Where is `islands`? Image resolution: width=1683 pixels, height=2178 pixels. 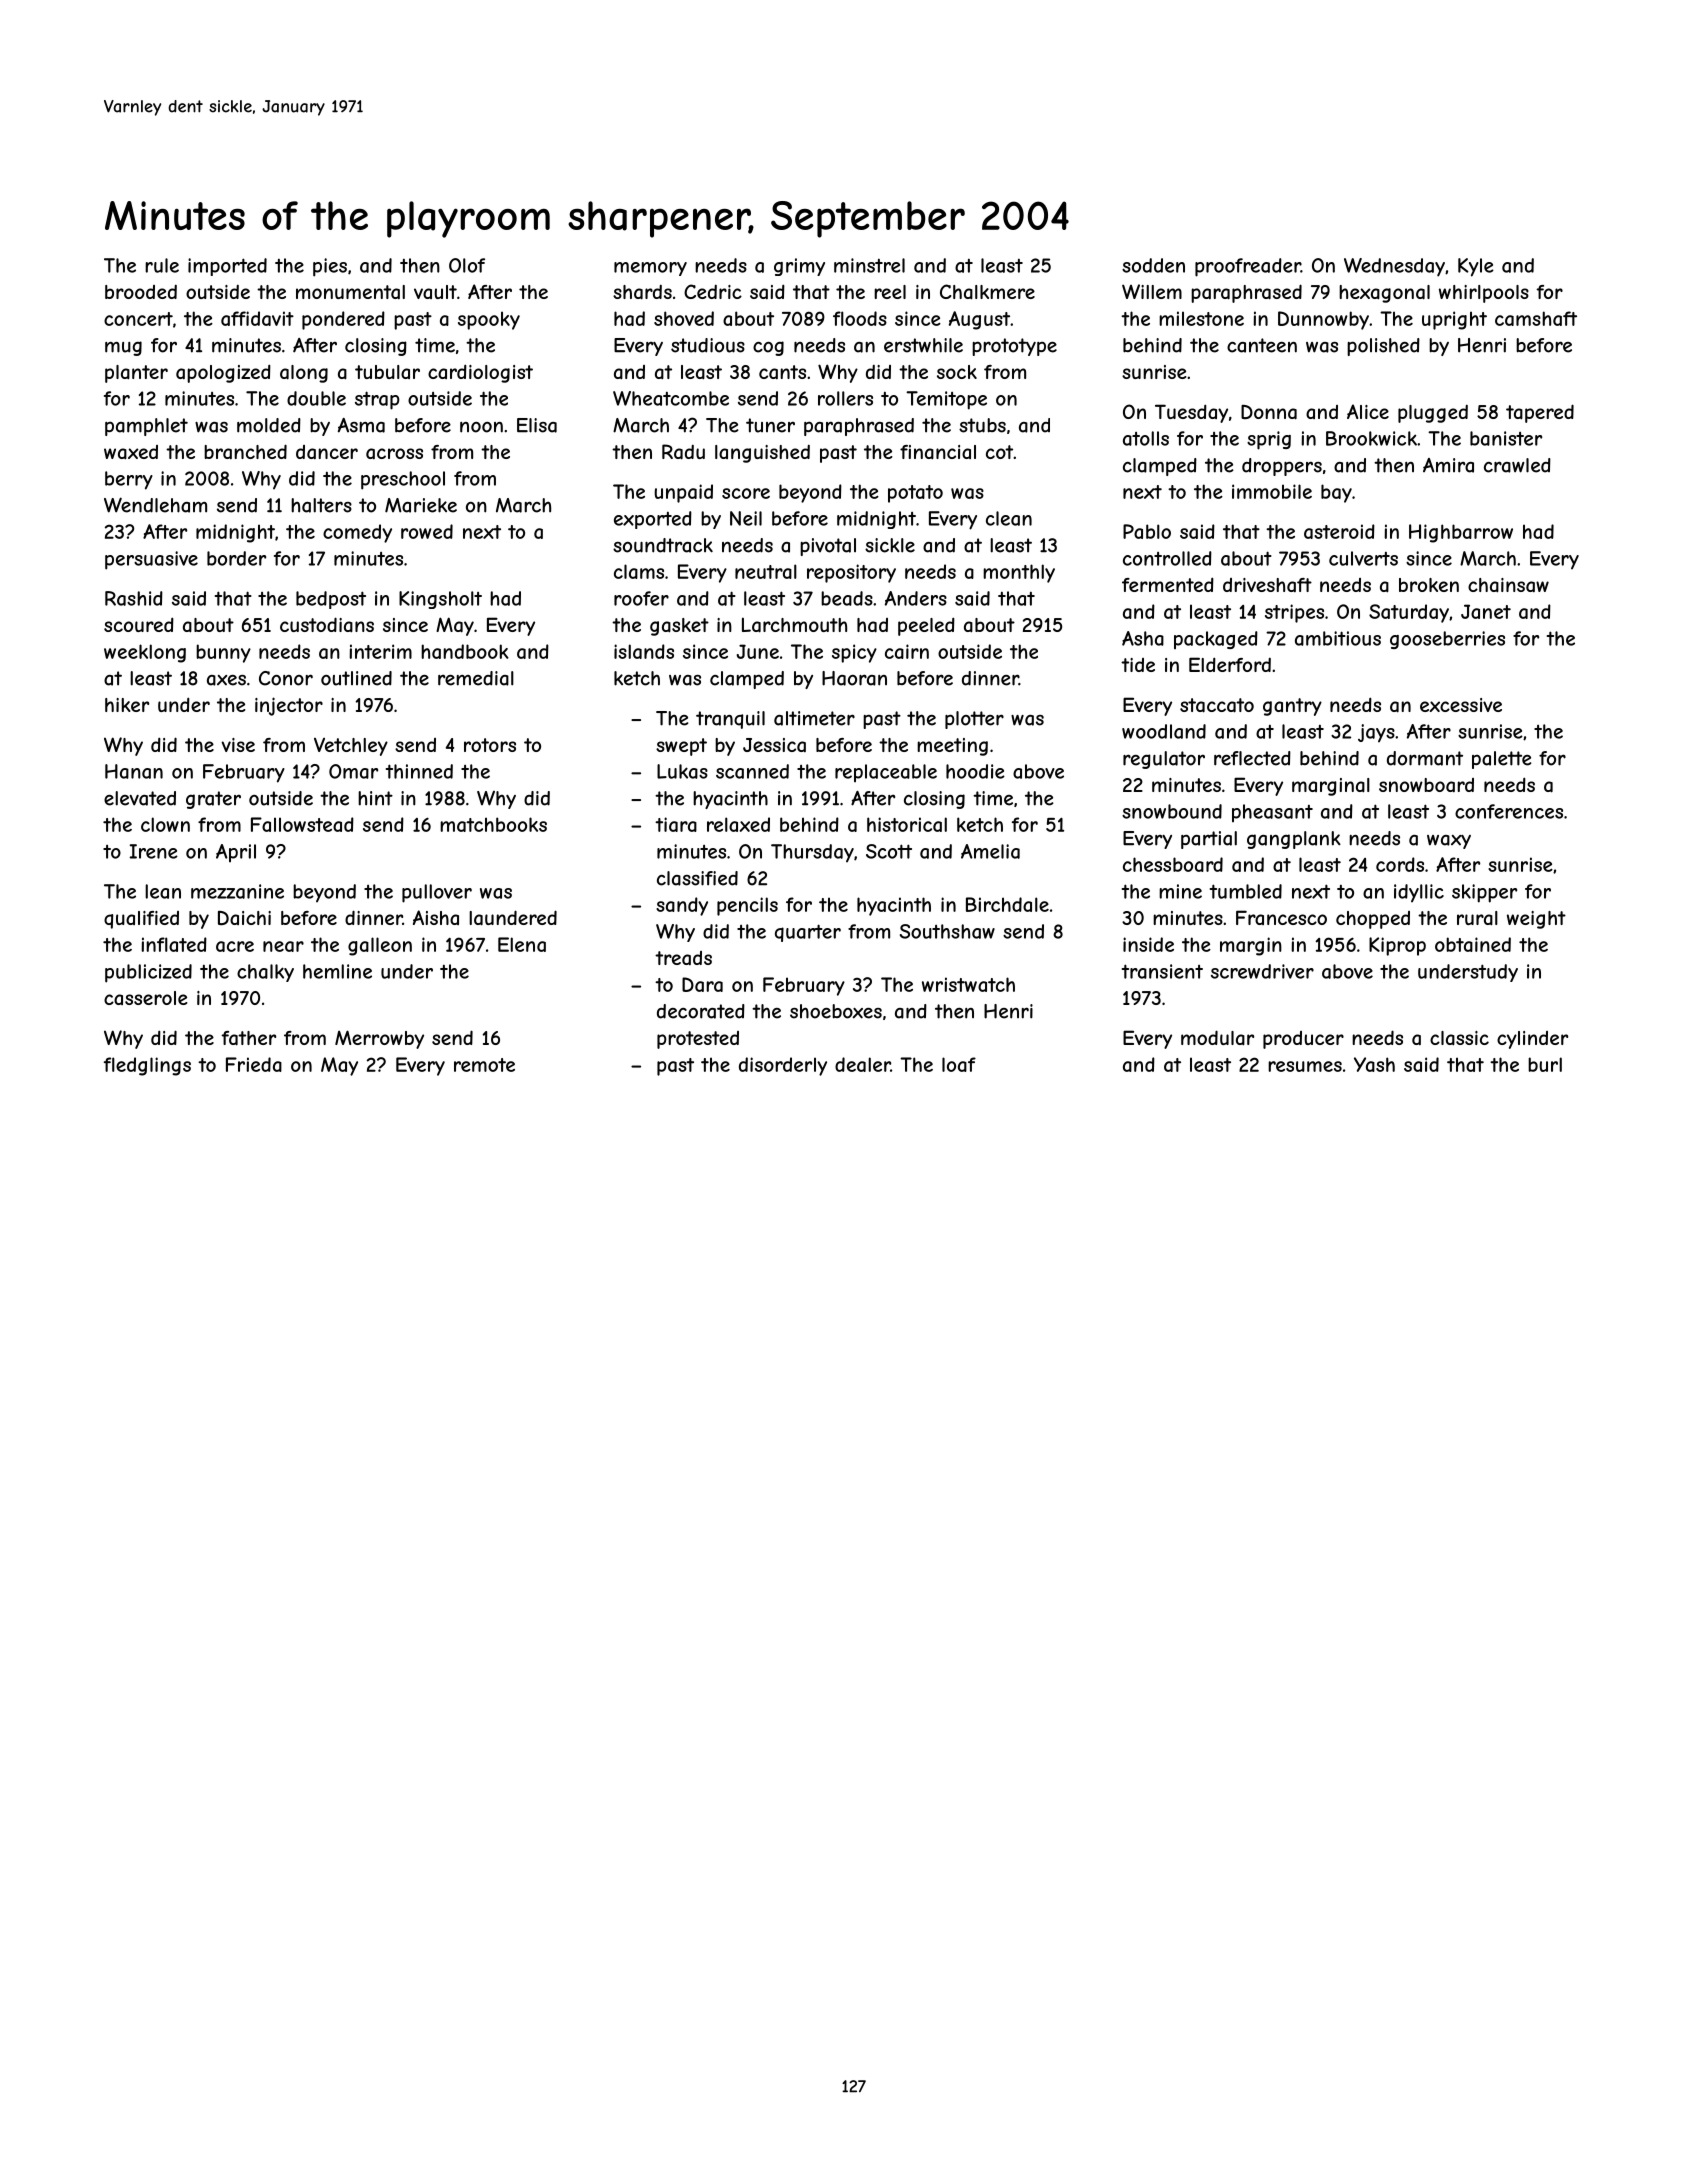 islands is located at coordinates (644, 651).
